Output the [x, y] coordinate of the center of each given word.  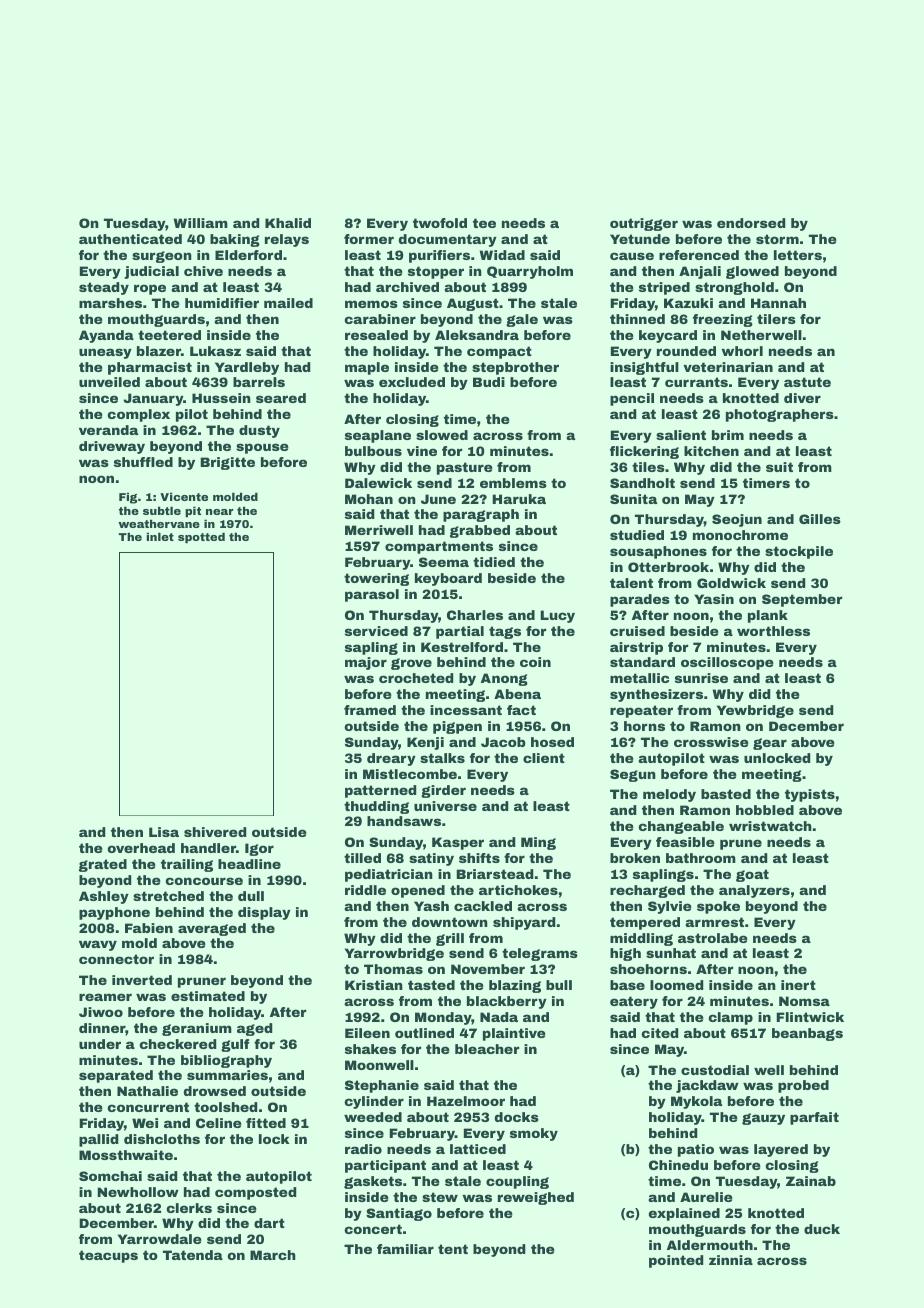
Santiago [399, 1214]
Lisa [164, 832]
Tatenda [193, 1255]
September [802, 600]
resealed [376, 335]
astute [807, 382]
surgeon [162, 257]
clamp [730, 1018]
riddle [365, 890]
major [366, 663]
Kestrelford [462, 647]
